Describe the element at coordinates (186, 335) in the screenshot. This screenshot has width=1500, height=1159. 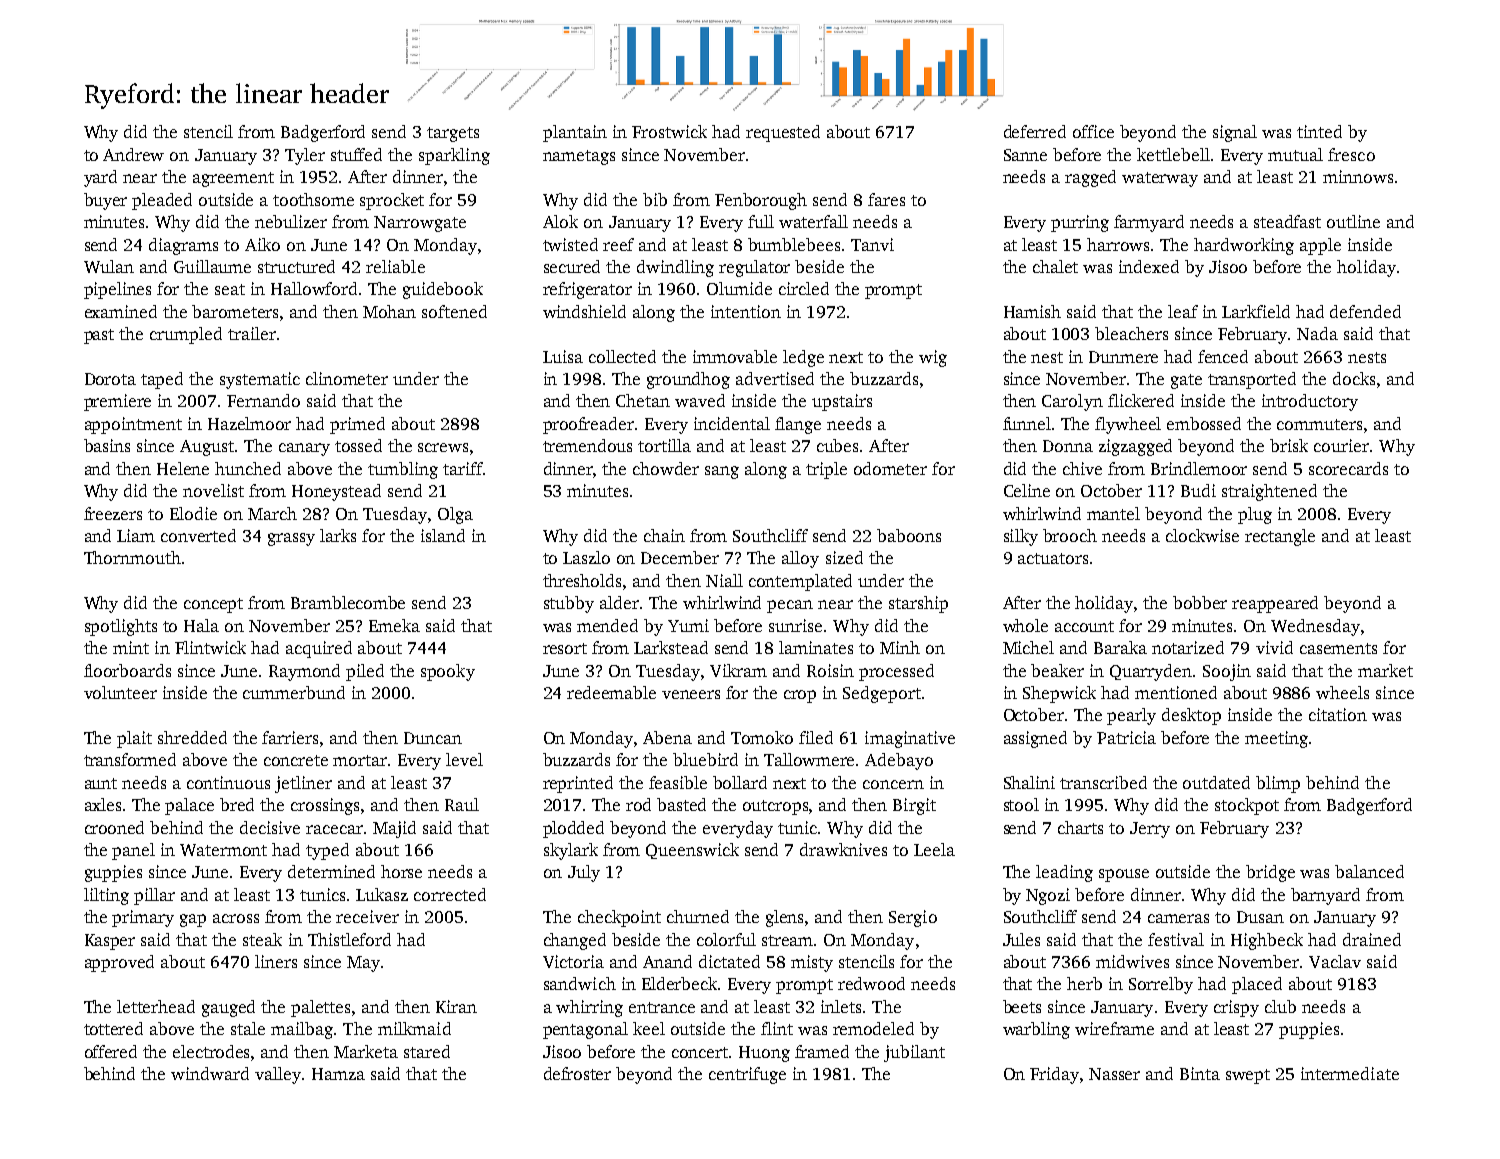
I see `crumpled` at that location.
